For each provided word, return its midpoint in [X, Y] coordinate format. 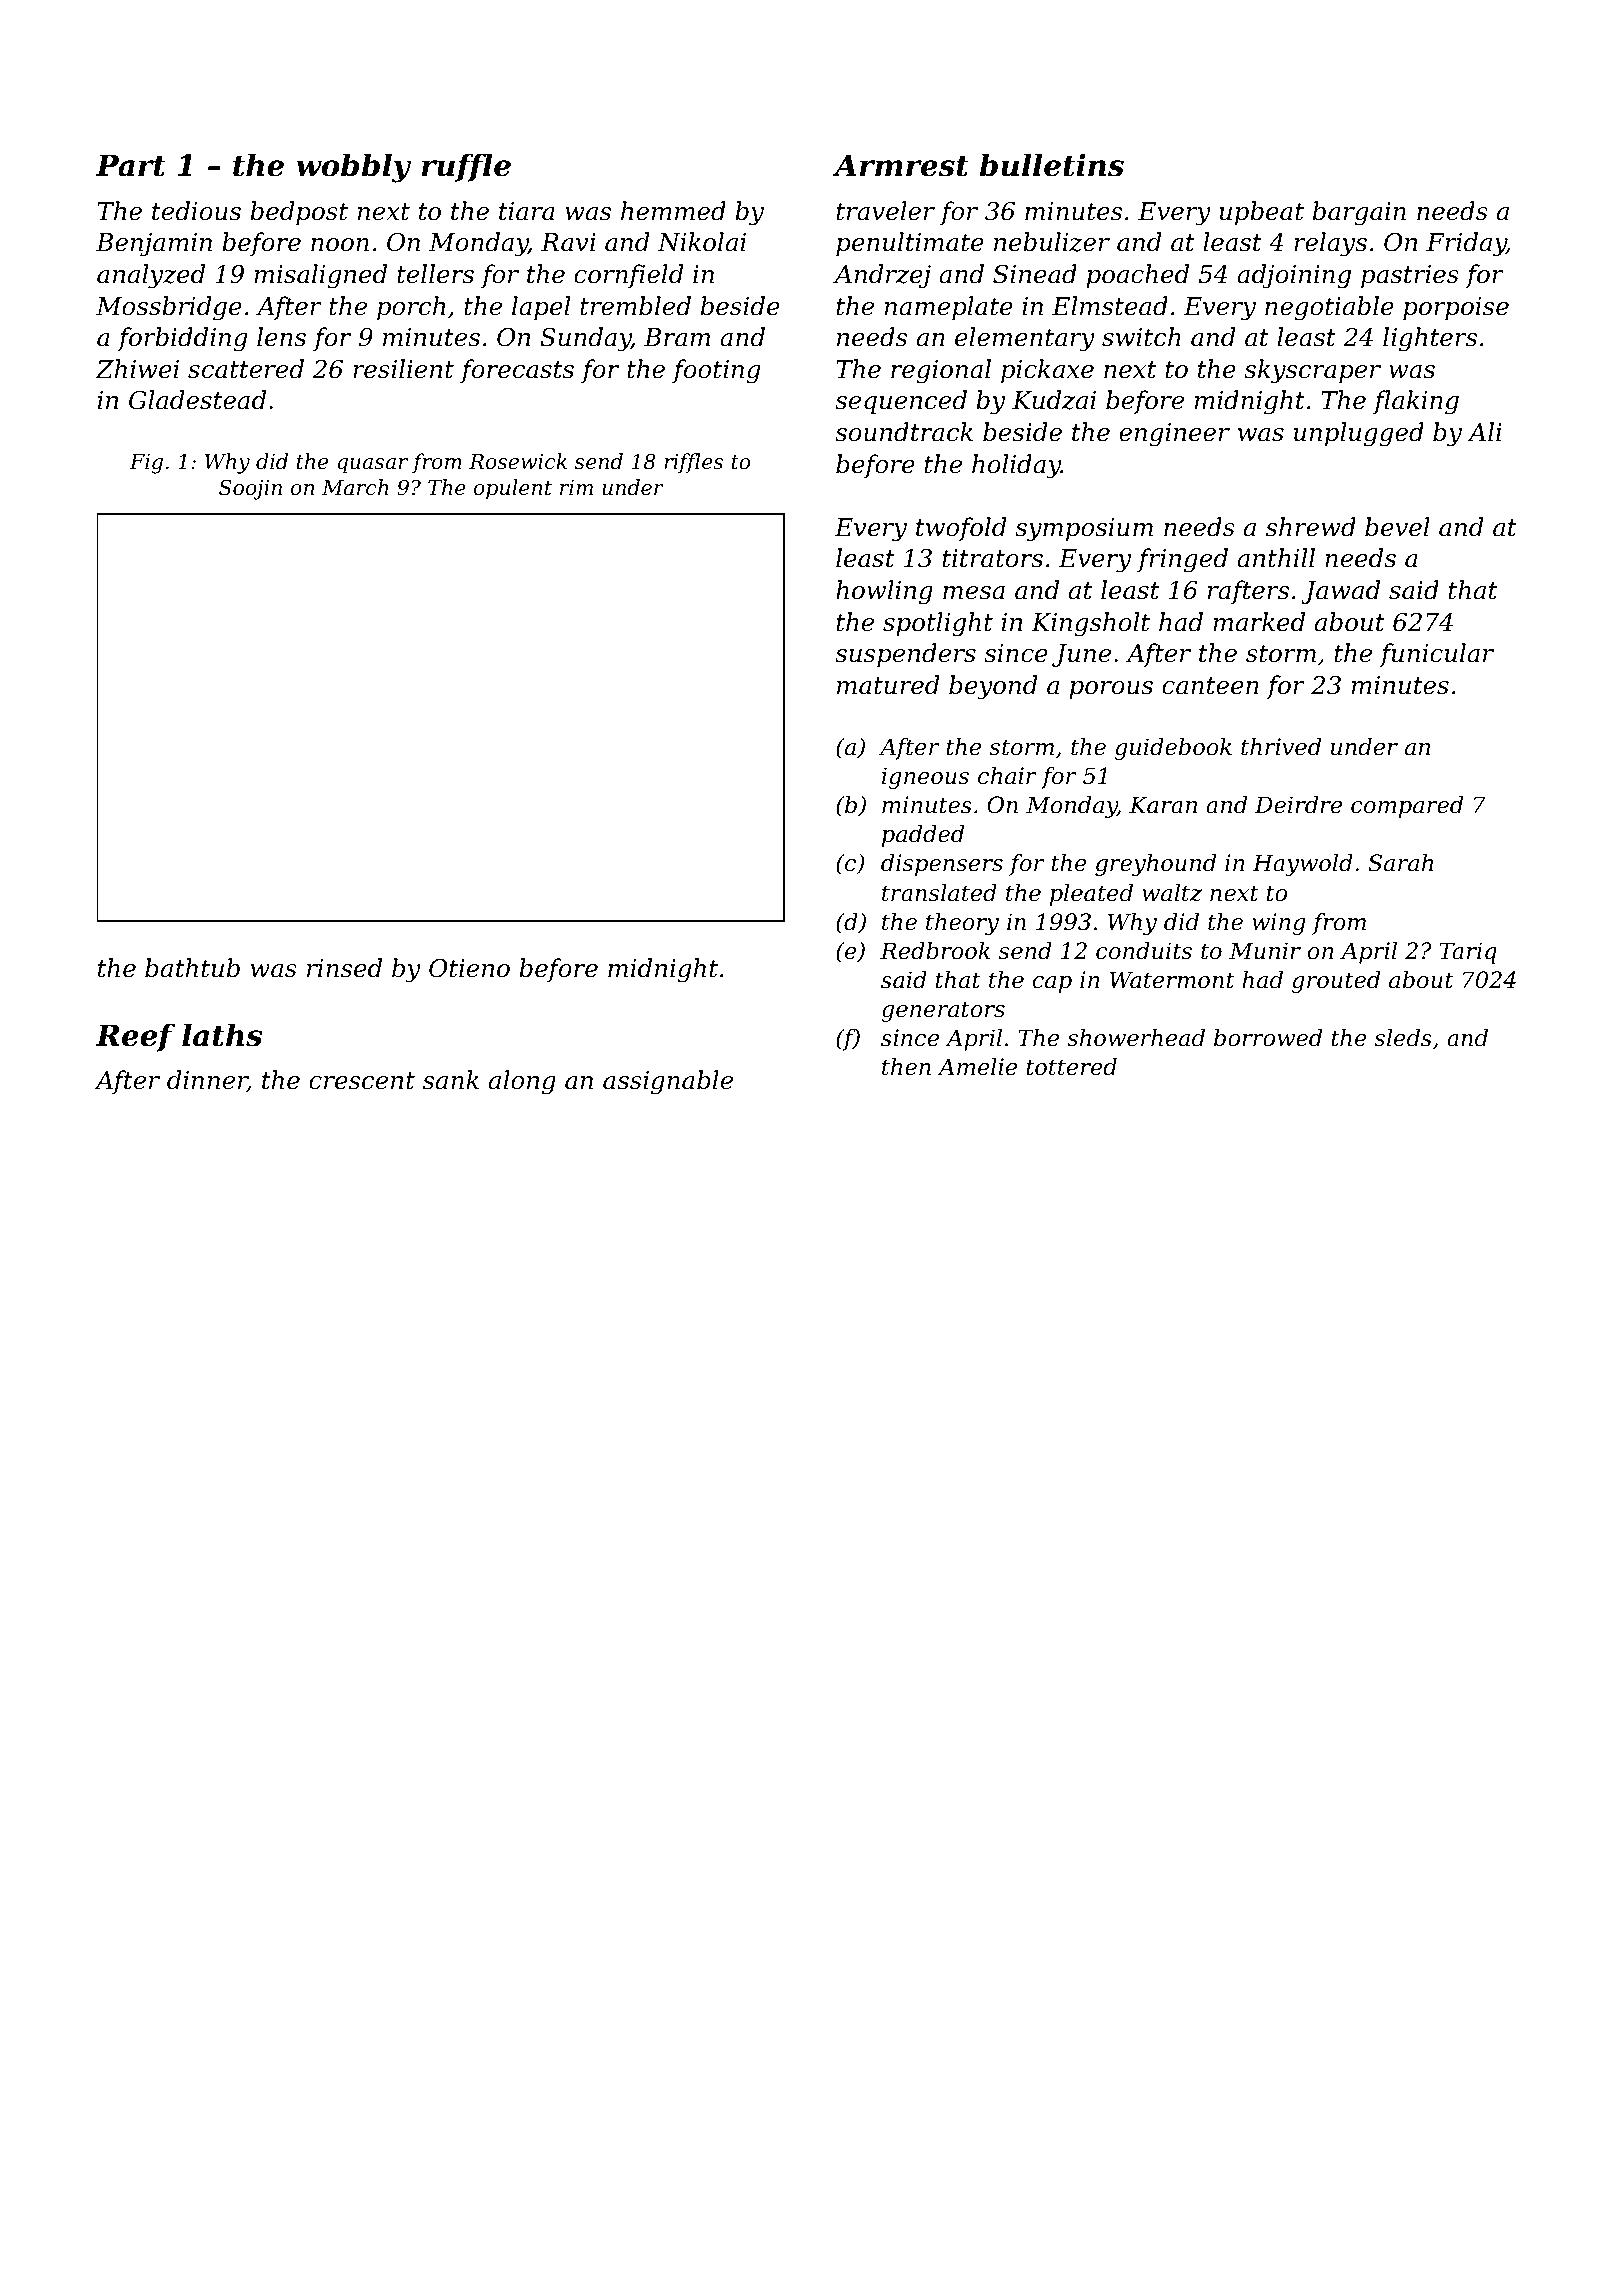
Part [131, 165]
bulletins [1052, 165]
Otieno [469, 968]
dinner [207, 1081]
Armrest [901, 165]
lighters [1430, 339]
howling [884, 592]
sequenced [901, 402]
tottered [1071, 1067]
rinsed [344, 968]
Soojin [250, 489]
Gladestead [197, 400]
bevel [1397, 527]
